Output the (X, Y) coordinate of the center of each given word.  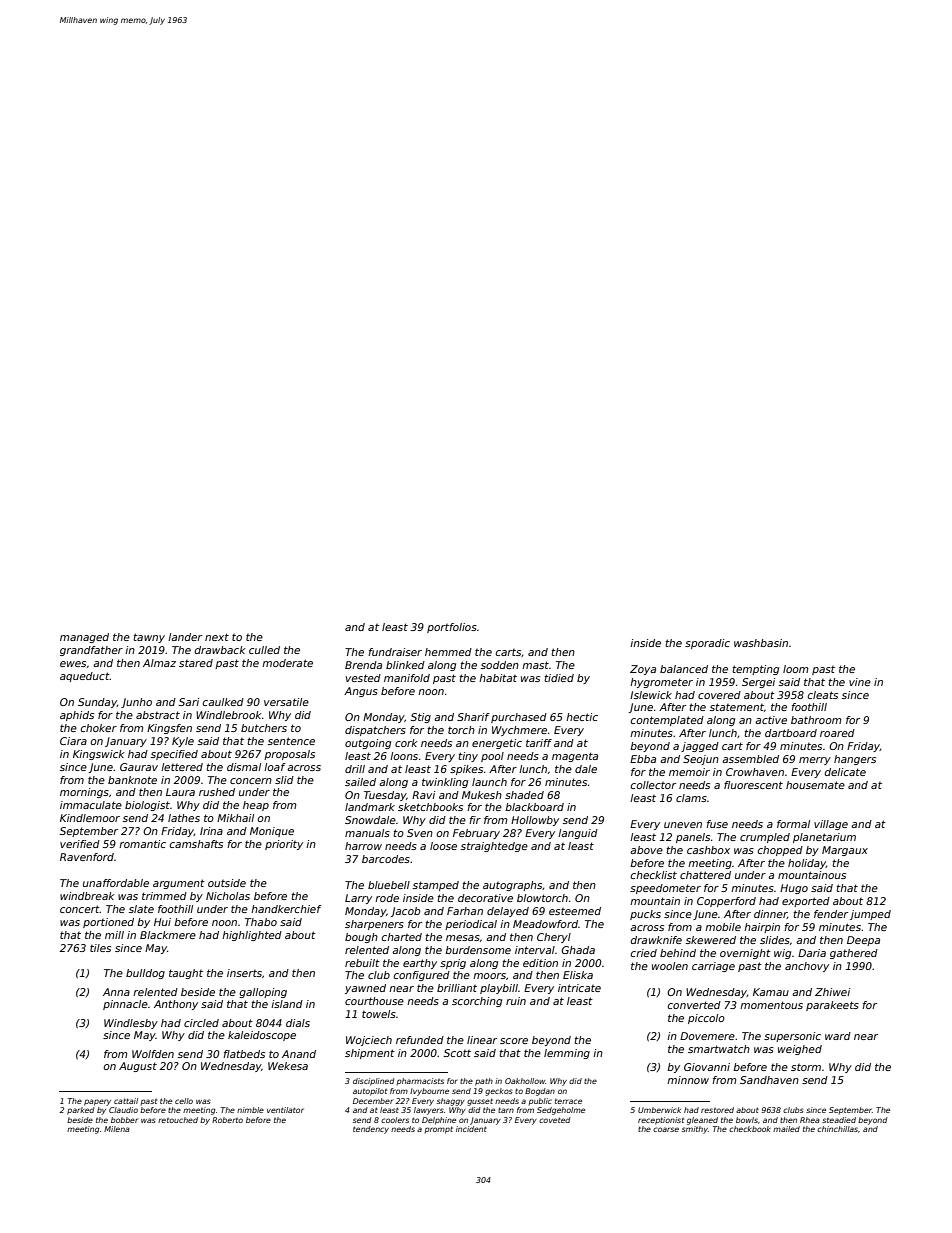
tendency (371, 1130)
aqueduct (85, 677)
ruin (516, 1001)
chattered (705, 875)
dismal (244, 767)
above (646, 850)
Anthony (176, 1005)
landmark (370, 807)
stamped (436, 886)
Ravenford (87, 857)
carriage (713, 967)
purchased (519, 718)
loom (796, 669)
